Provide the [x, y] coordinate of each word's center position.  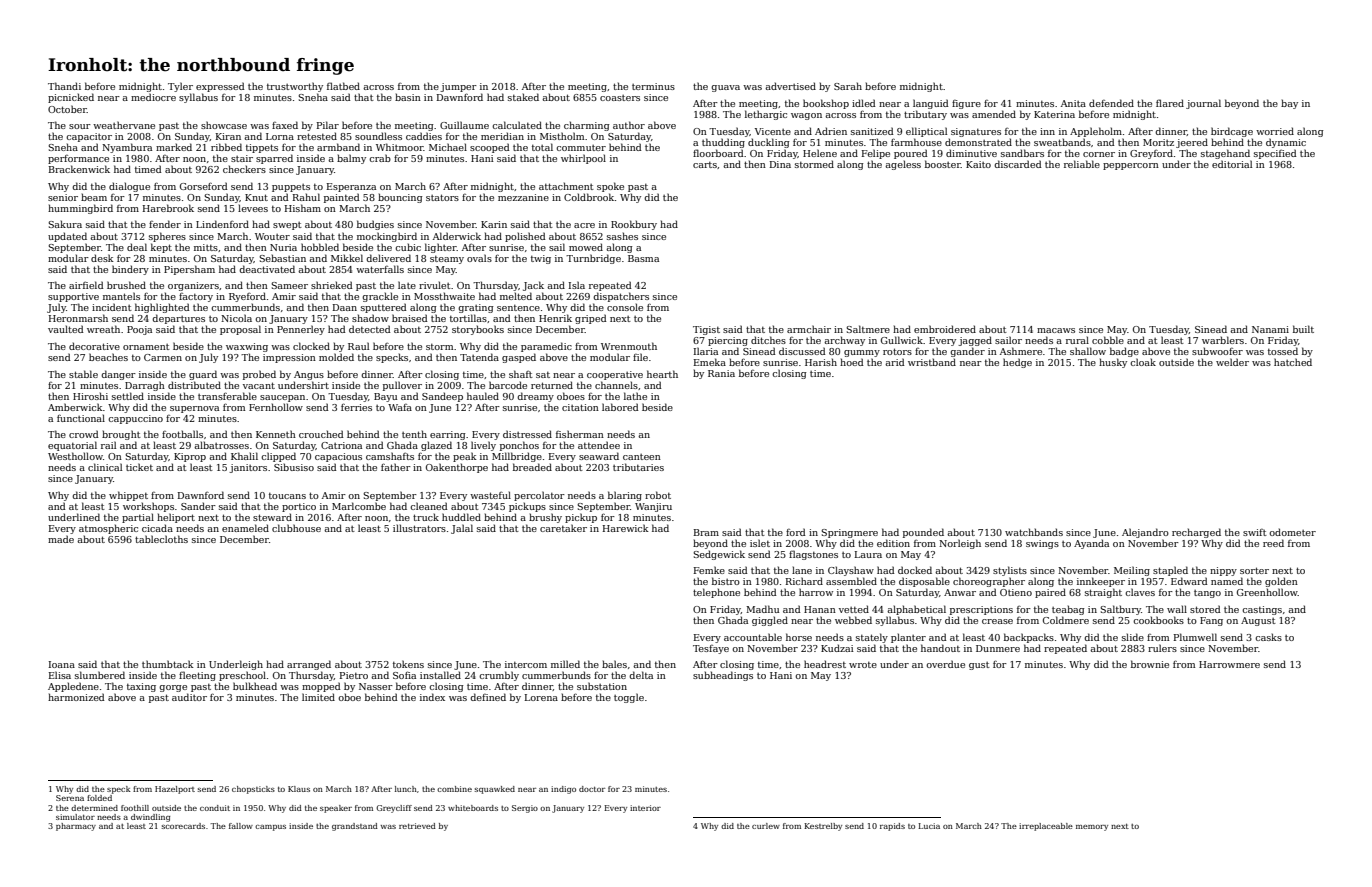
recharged [1196, 533]
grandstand [355, 827]
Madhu [762, 609]
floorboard [718, 153]
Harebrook [168, 208]
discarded [1018, 164]
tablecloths [161, 539]
